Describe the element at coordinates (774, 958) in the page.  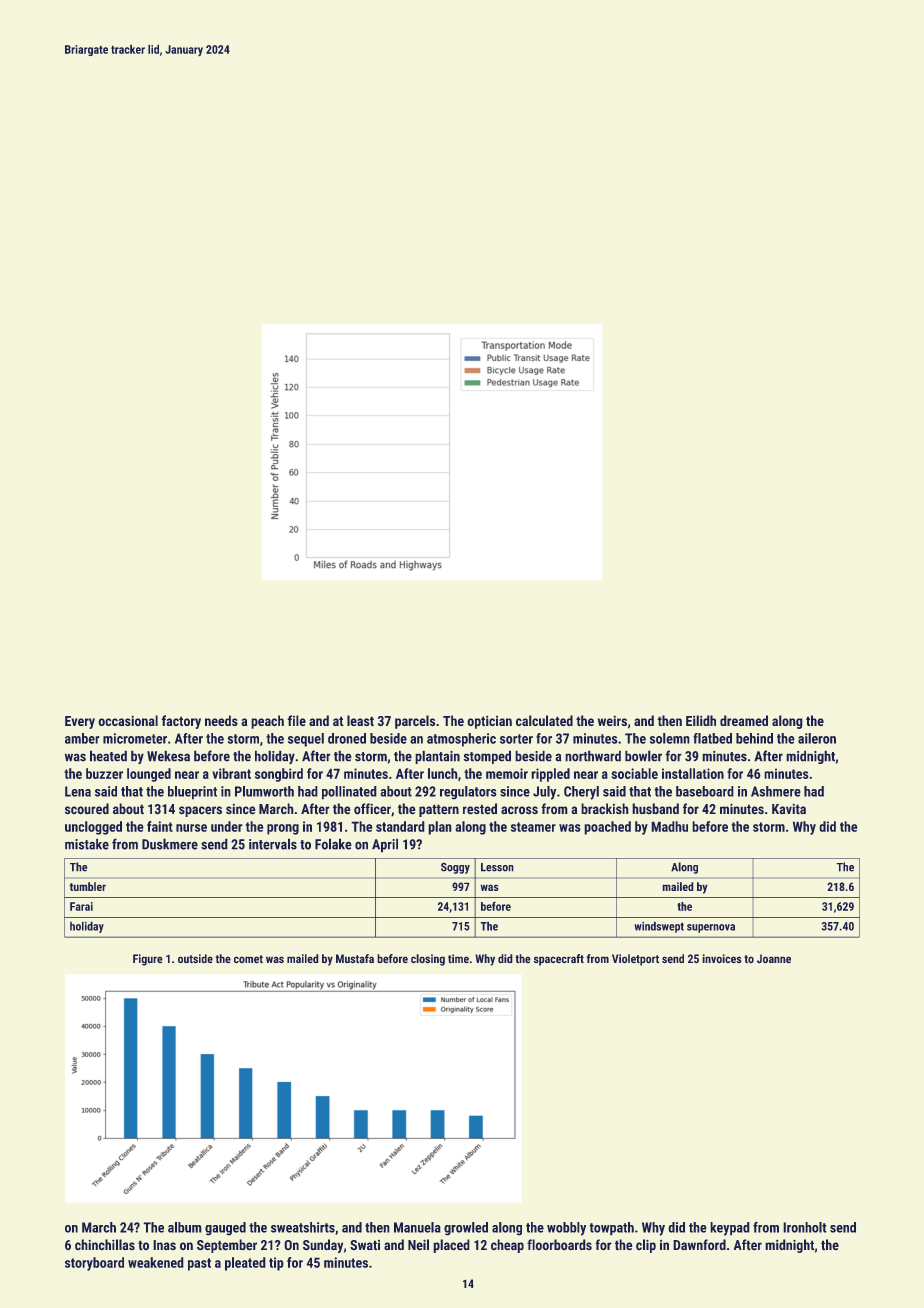
I see `Joanne` at that location.
